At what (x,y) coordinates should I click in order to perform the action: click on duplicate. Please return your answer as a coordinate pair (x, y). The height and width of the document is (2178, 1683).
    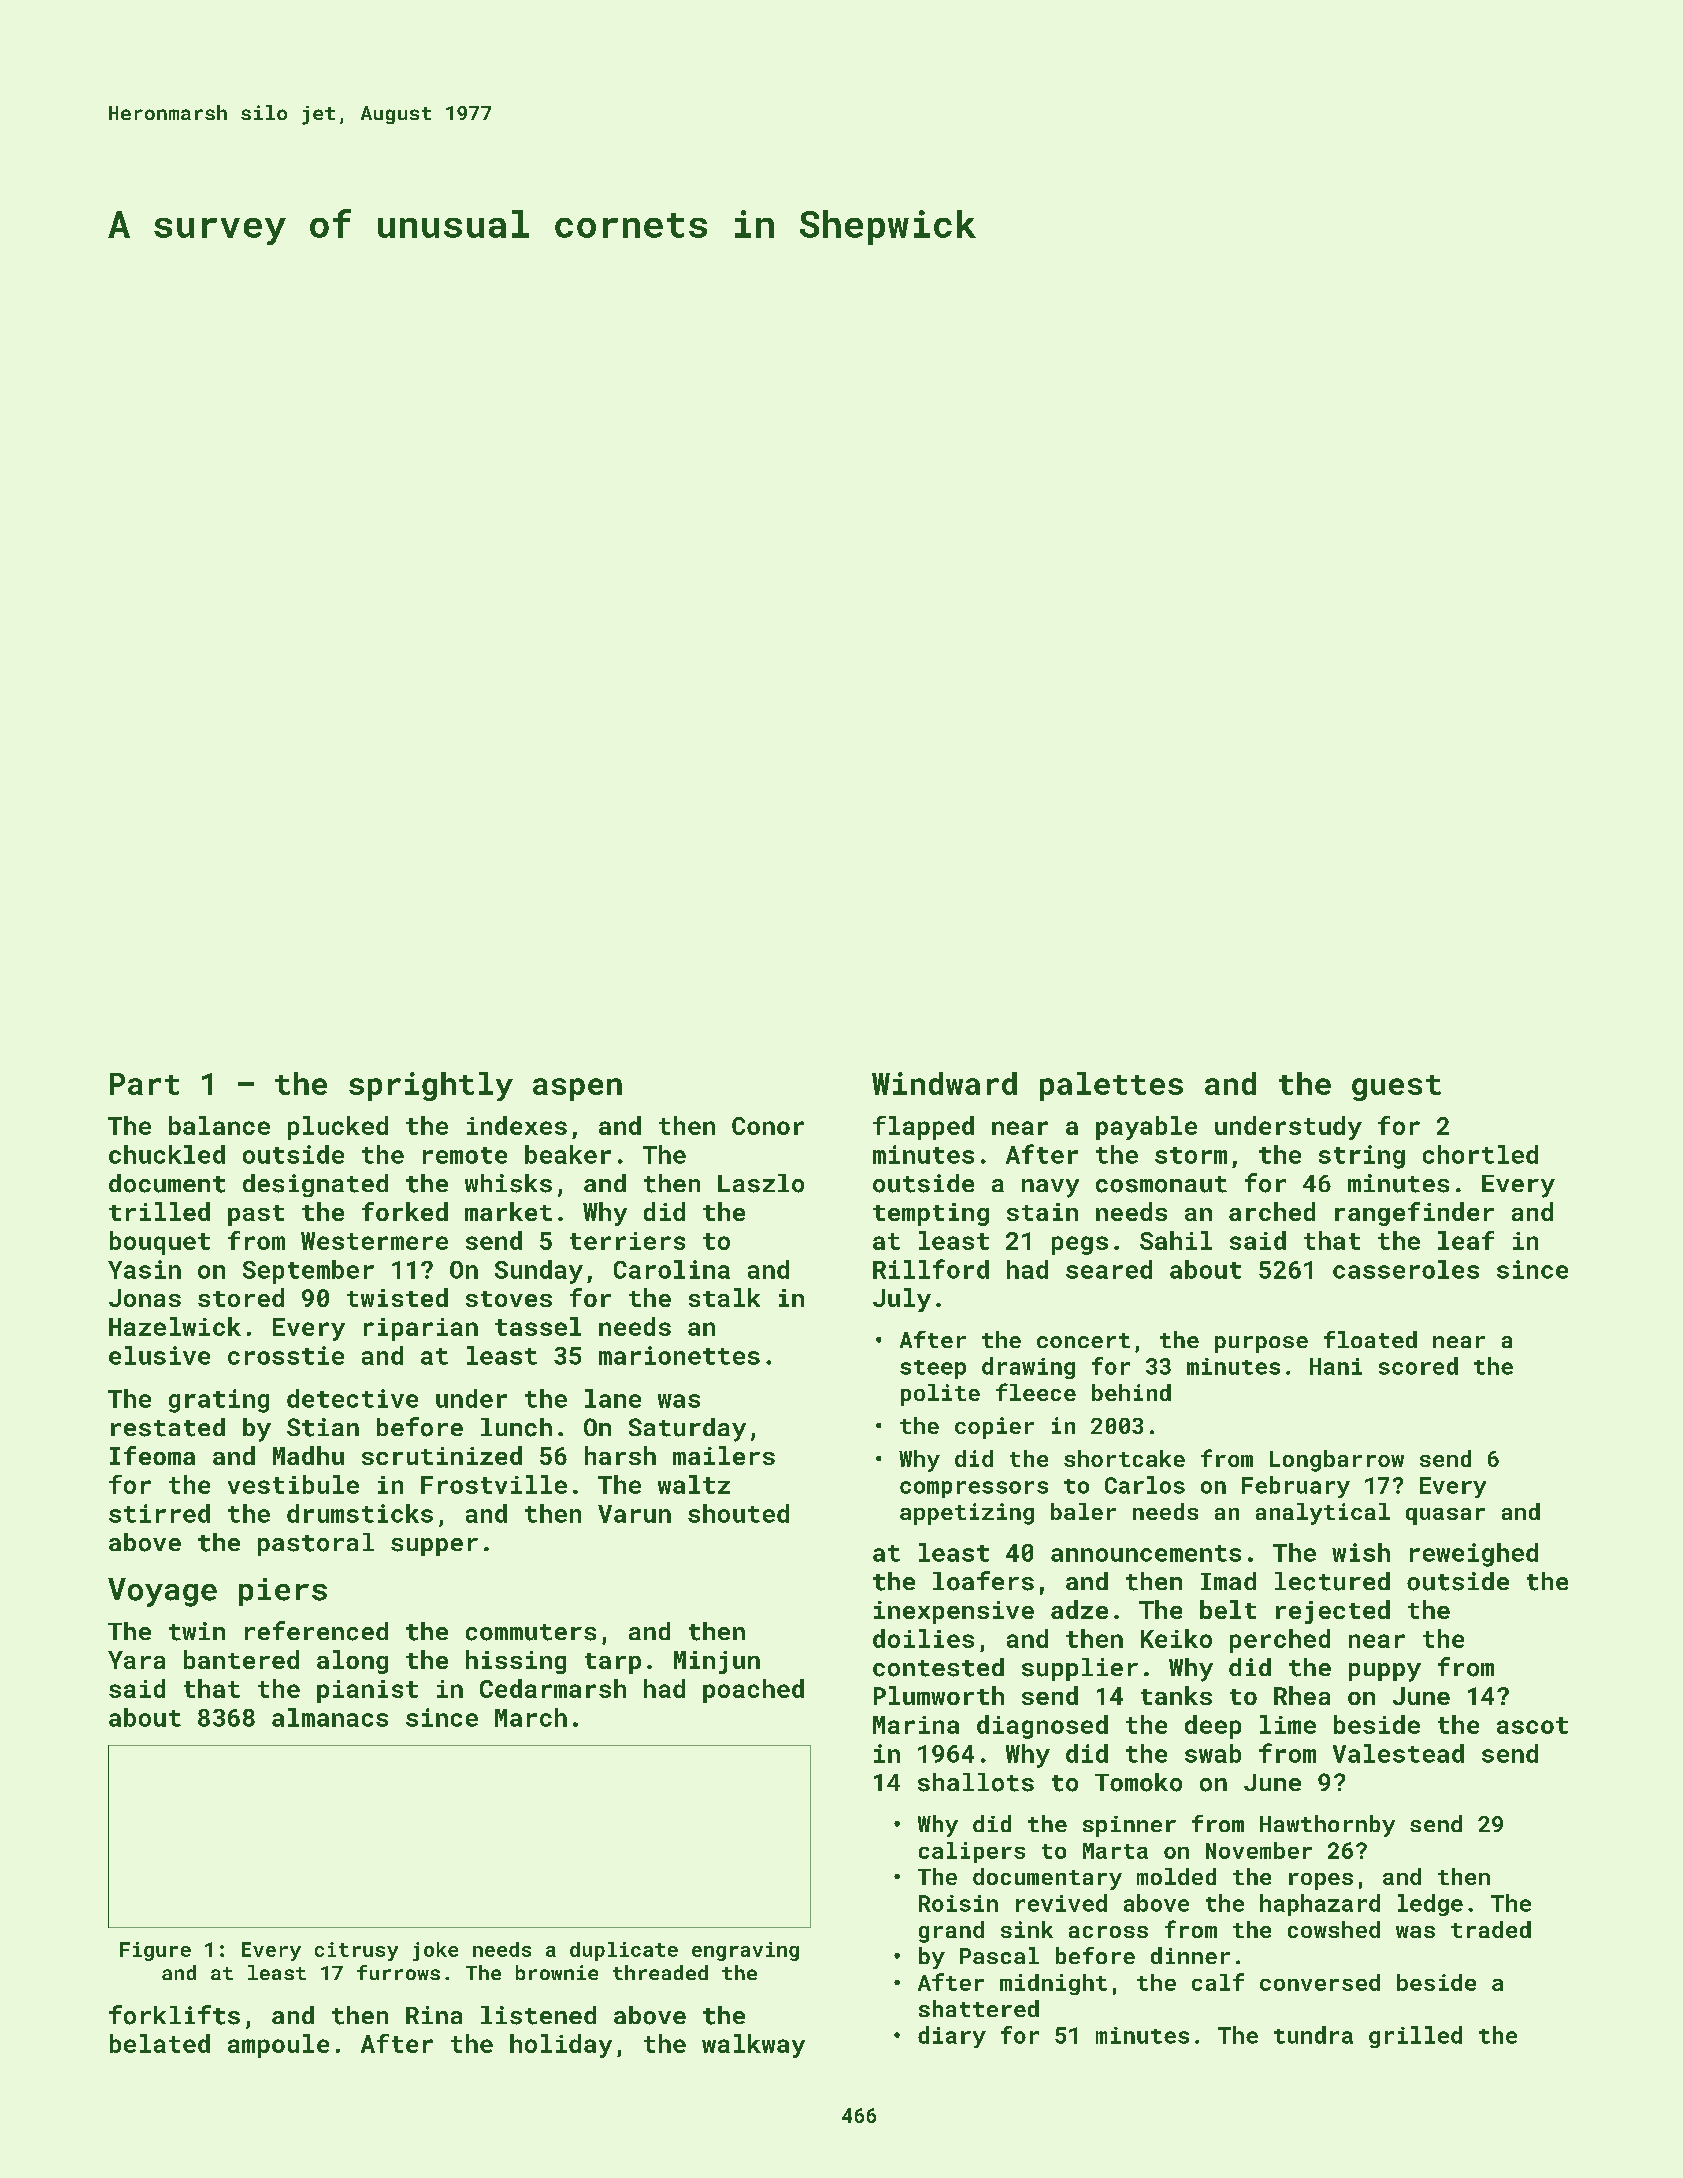
    Looking at the image, I should click on (624, 1951).
